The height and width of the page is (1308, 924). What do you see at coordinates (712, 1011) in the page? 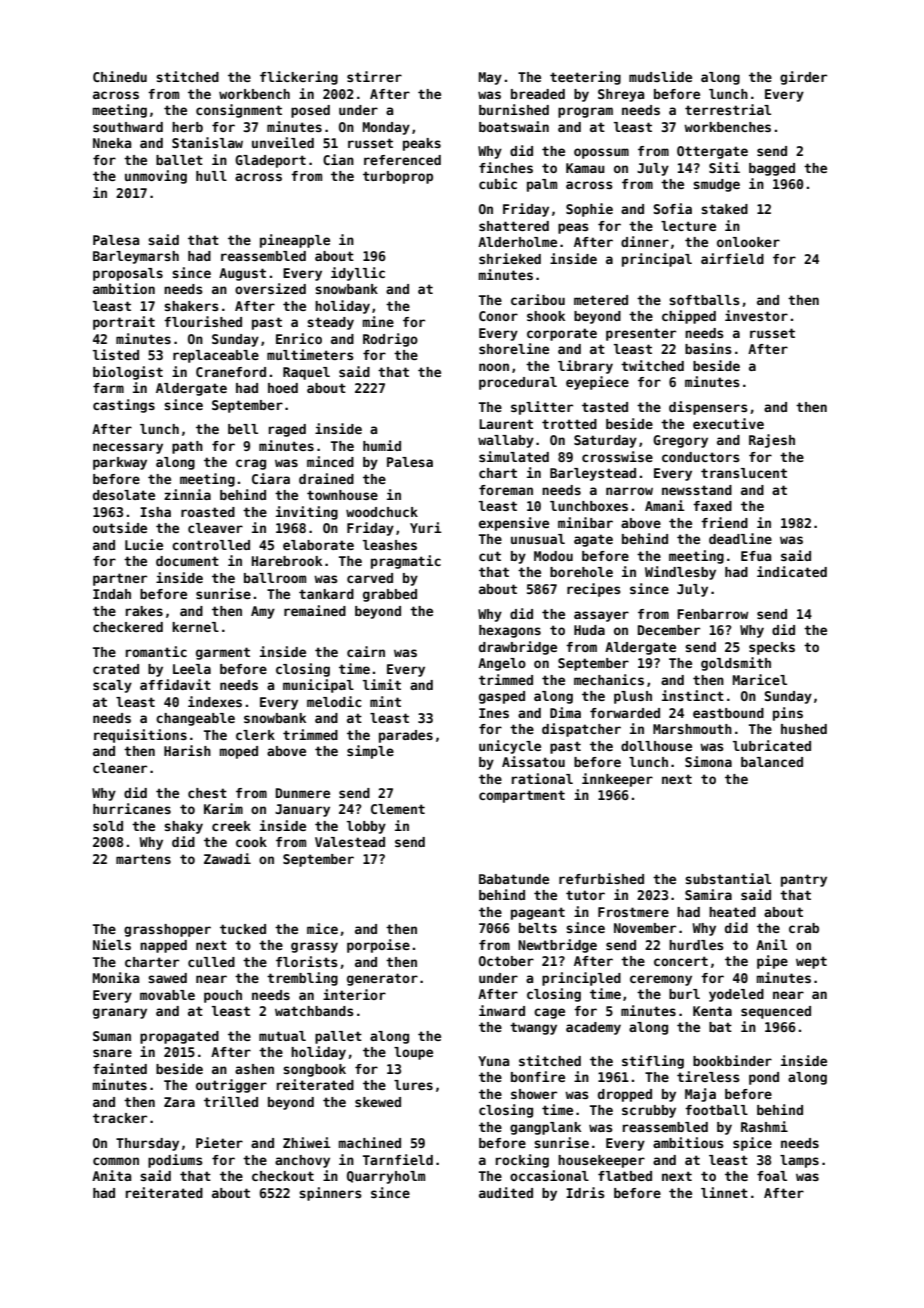
I see `Kenta` at bounding box center [712, 1011].
